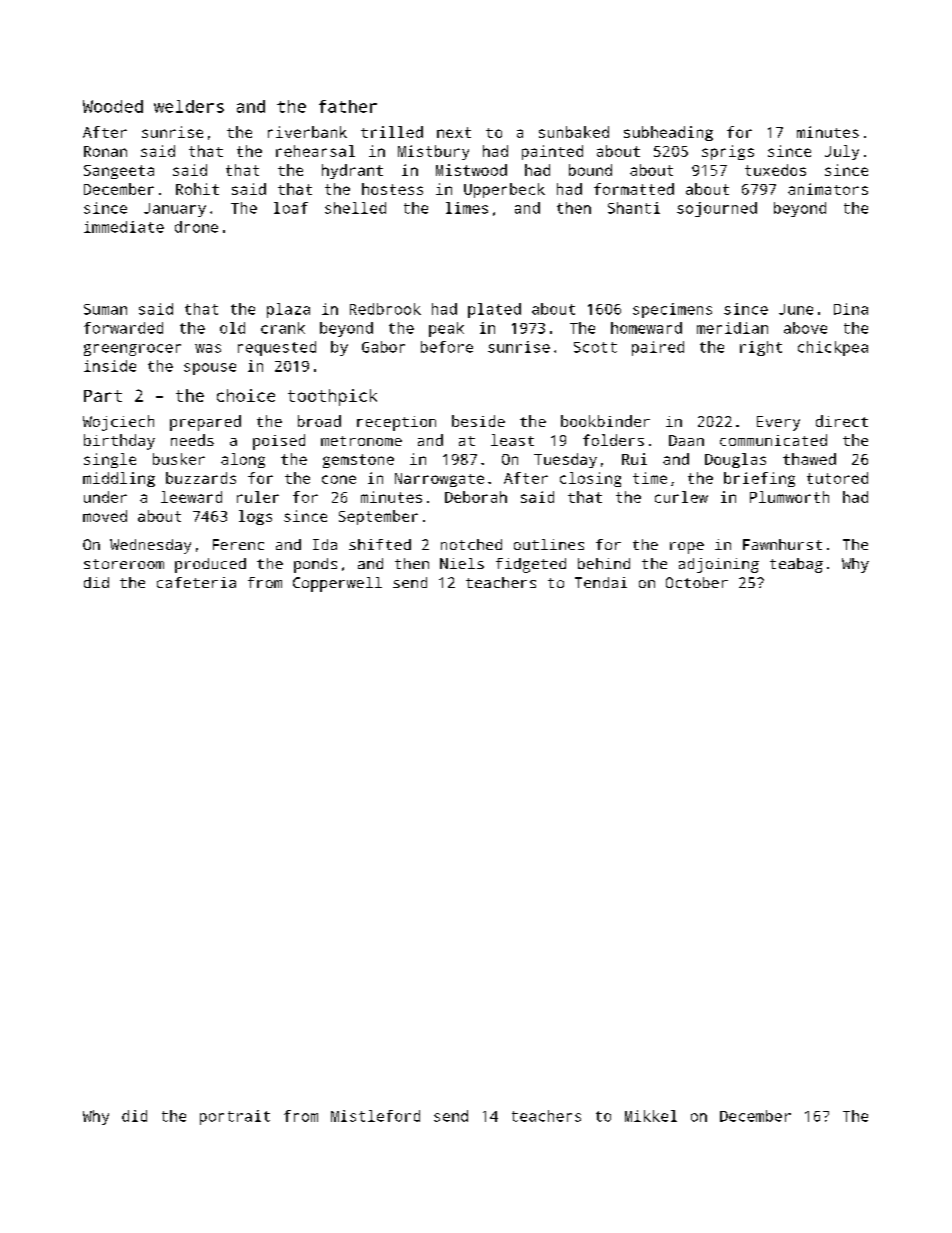 This image has height=1233, width=952. Describe the element at coordinates (697, 582) in the image. I see `October` at that location.
